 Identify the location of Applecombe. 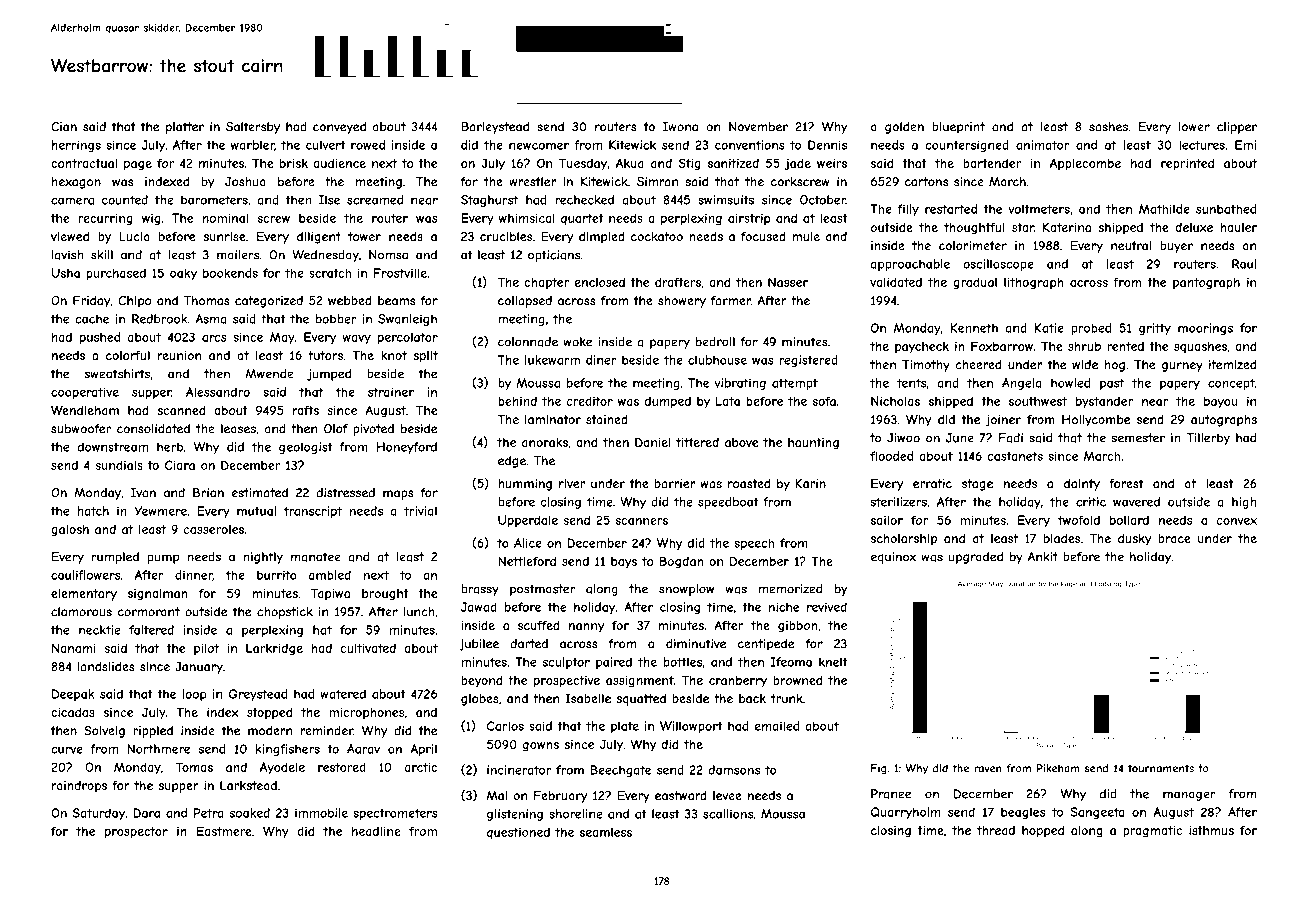
(1085, 164).
